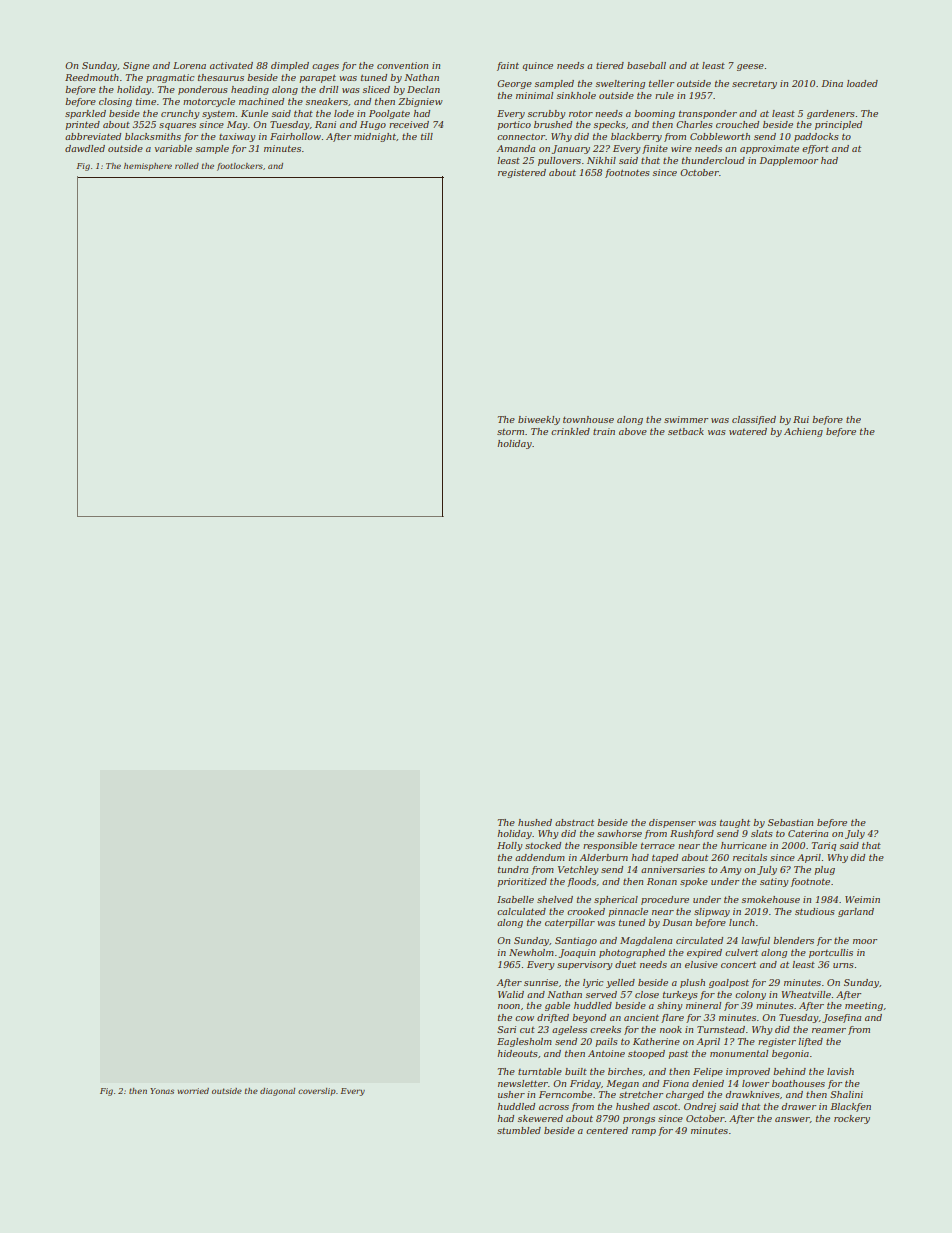 The height and width of the image is (1233, 952). I want to click on biweekly, so click(539, 420).
